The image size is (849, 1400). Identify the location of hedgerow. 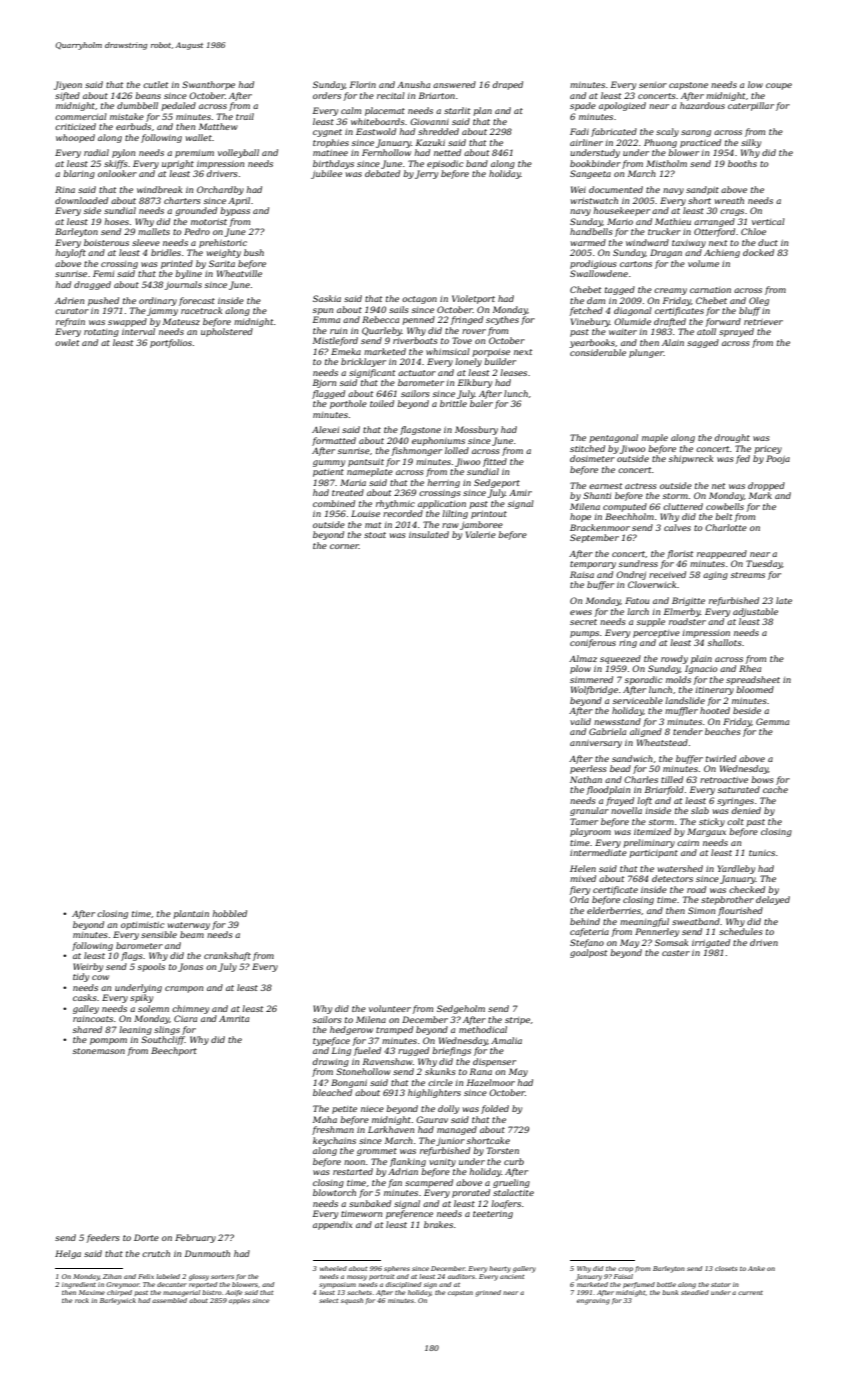
(351, 1030).
